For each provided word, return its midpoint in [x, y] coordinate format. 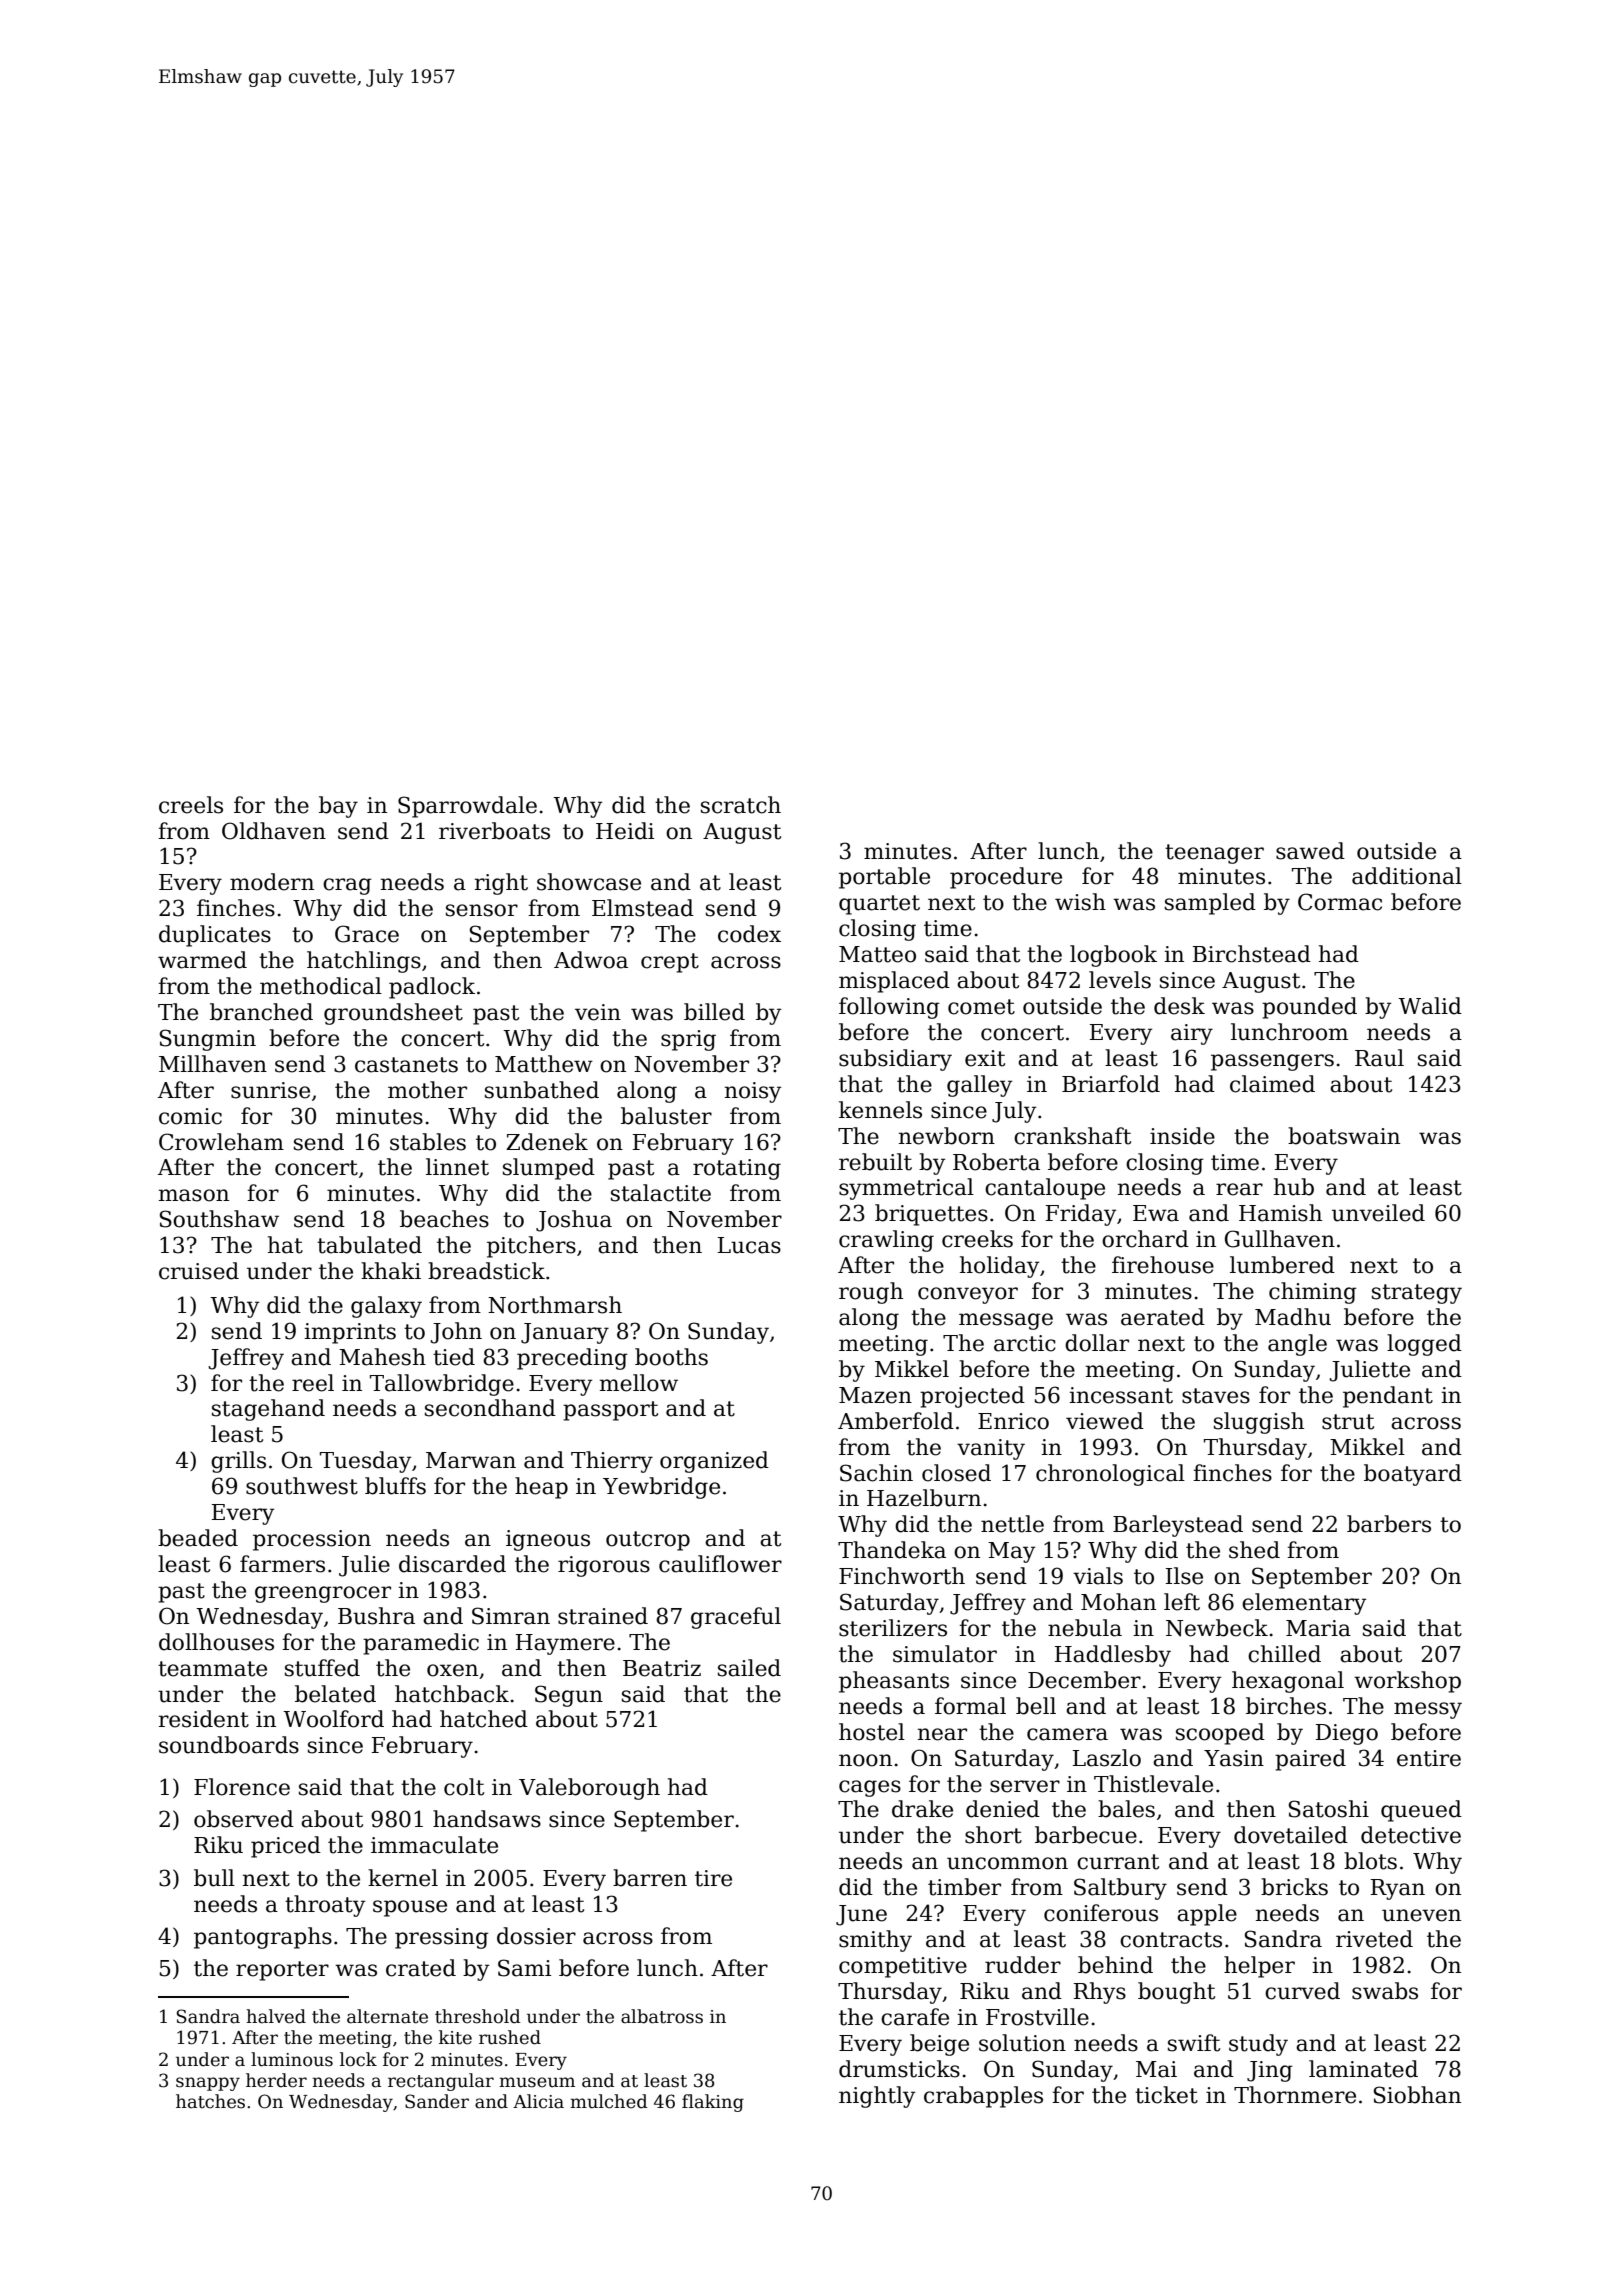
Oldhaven [274, 831]
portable [884, 878]
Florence [242, 1787]
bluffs [395, 1486]
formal [970, 1706]
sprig [688, 1040]
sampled [1210, 904]
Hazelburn [924, 1498]
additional [1407, 876]
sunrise [270, 1090]
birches [1286, 1706]
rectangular [441, 2082]
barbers [1389, 1524]
